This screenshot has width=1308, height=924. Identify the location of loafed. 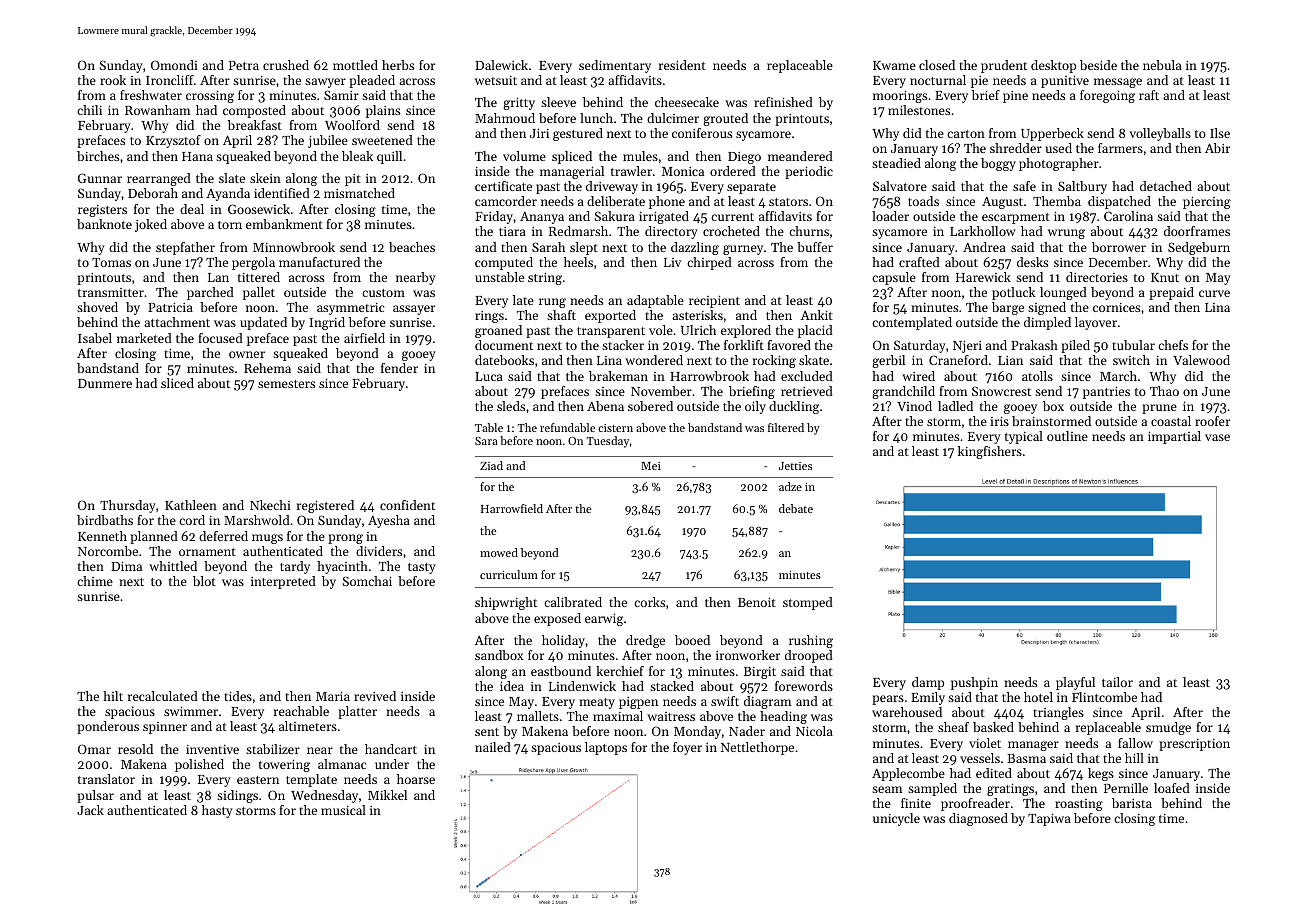
(1172, 788).
